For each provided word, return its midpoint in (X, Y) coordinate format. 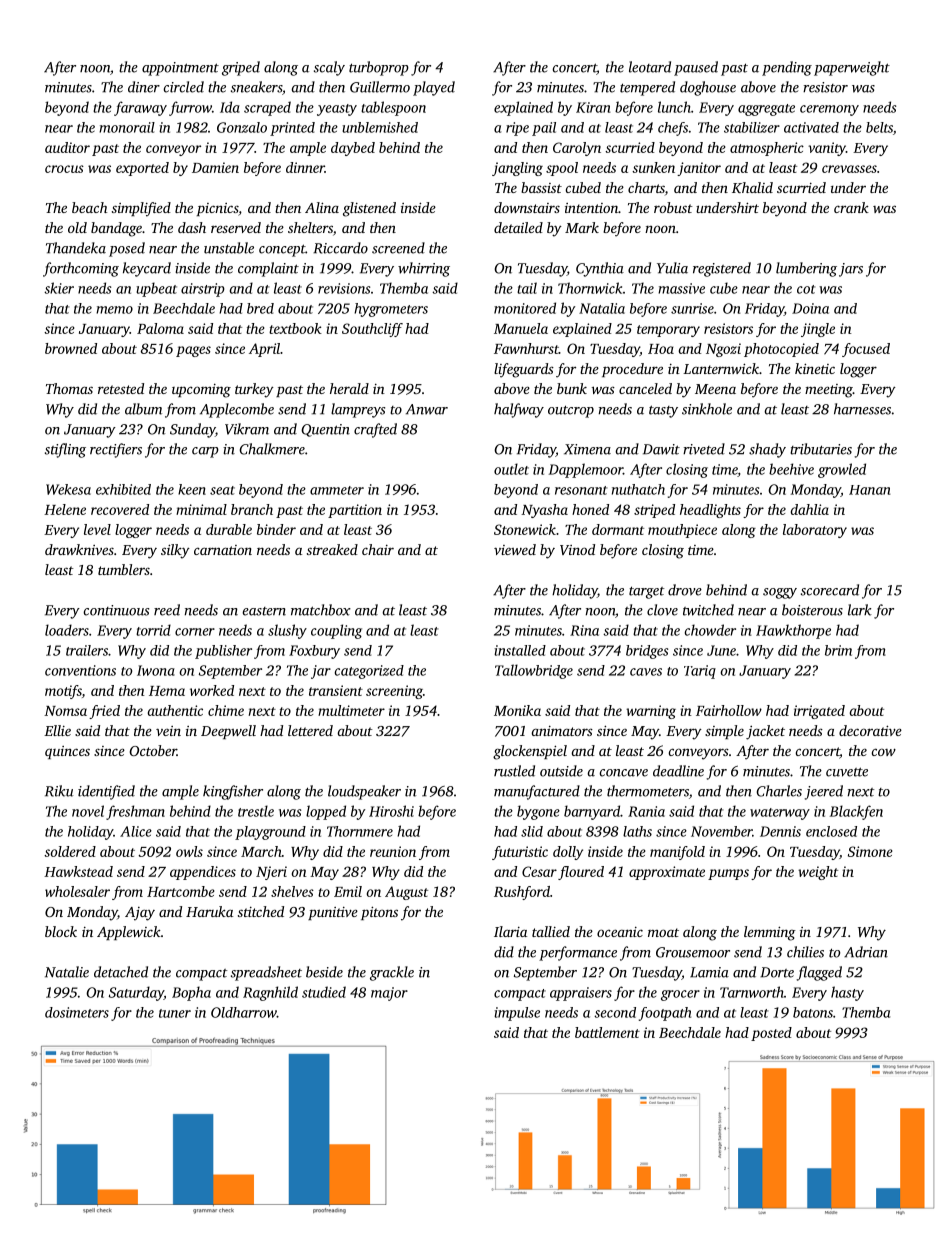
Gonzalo (242, 127)
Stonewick (525, 529)
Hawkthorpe (793, 631)
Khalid (752, 187)
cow (883, 752)
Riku (59, 791)
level (97, 529)
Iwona (156, 670)
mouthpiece (682, 531)
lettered (310, 730)
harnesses (862, 409)
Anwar (427, 409)
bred (260, 308)
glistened (369, 209)
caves (646, 672)
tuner (175, 1013)
